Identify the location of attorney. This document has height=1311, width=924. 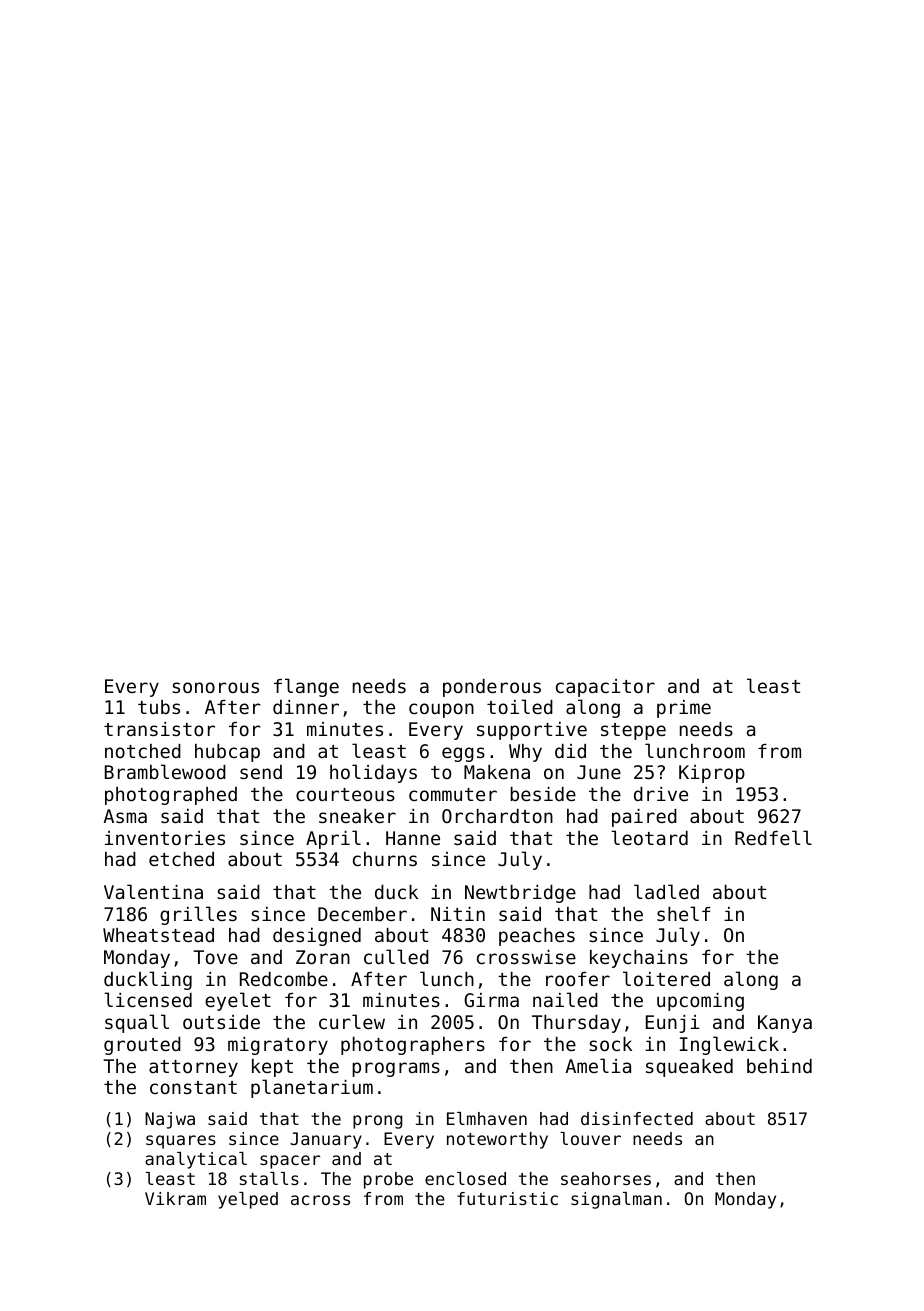
(193, 1068).
